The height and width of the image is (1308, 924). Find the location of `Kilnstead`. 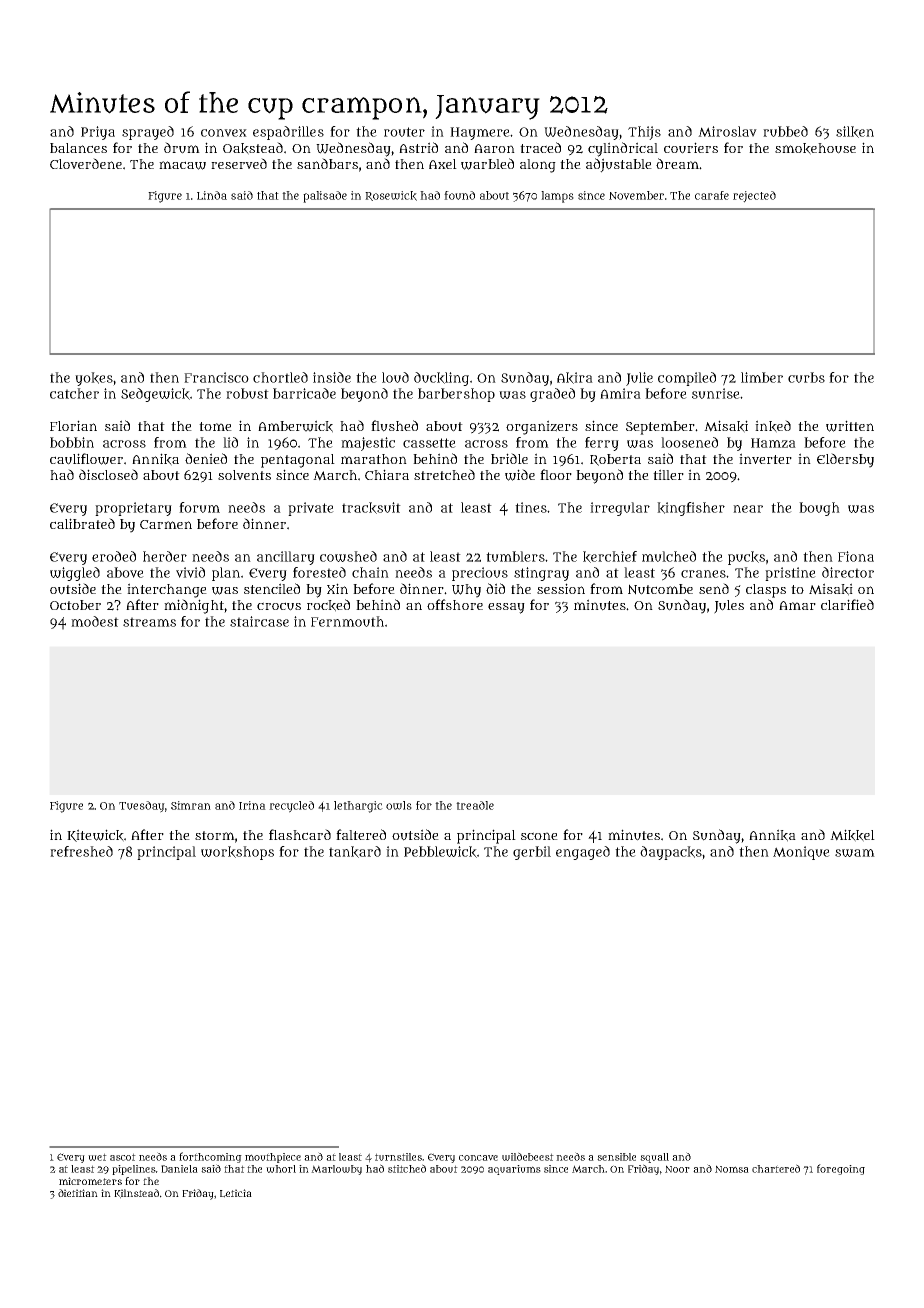

Kilnstead is located at coordinates (136, 1194).
